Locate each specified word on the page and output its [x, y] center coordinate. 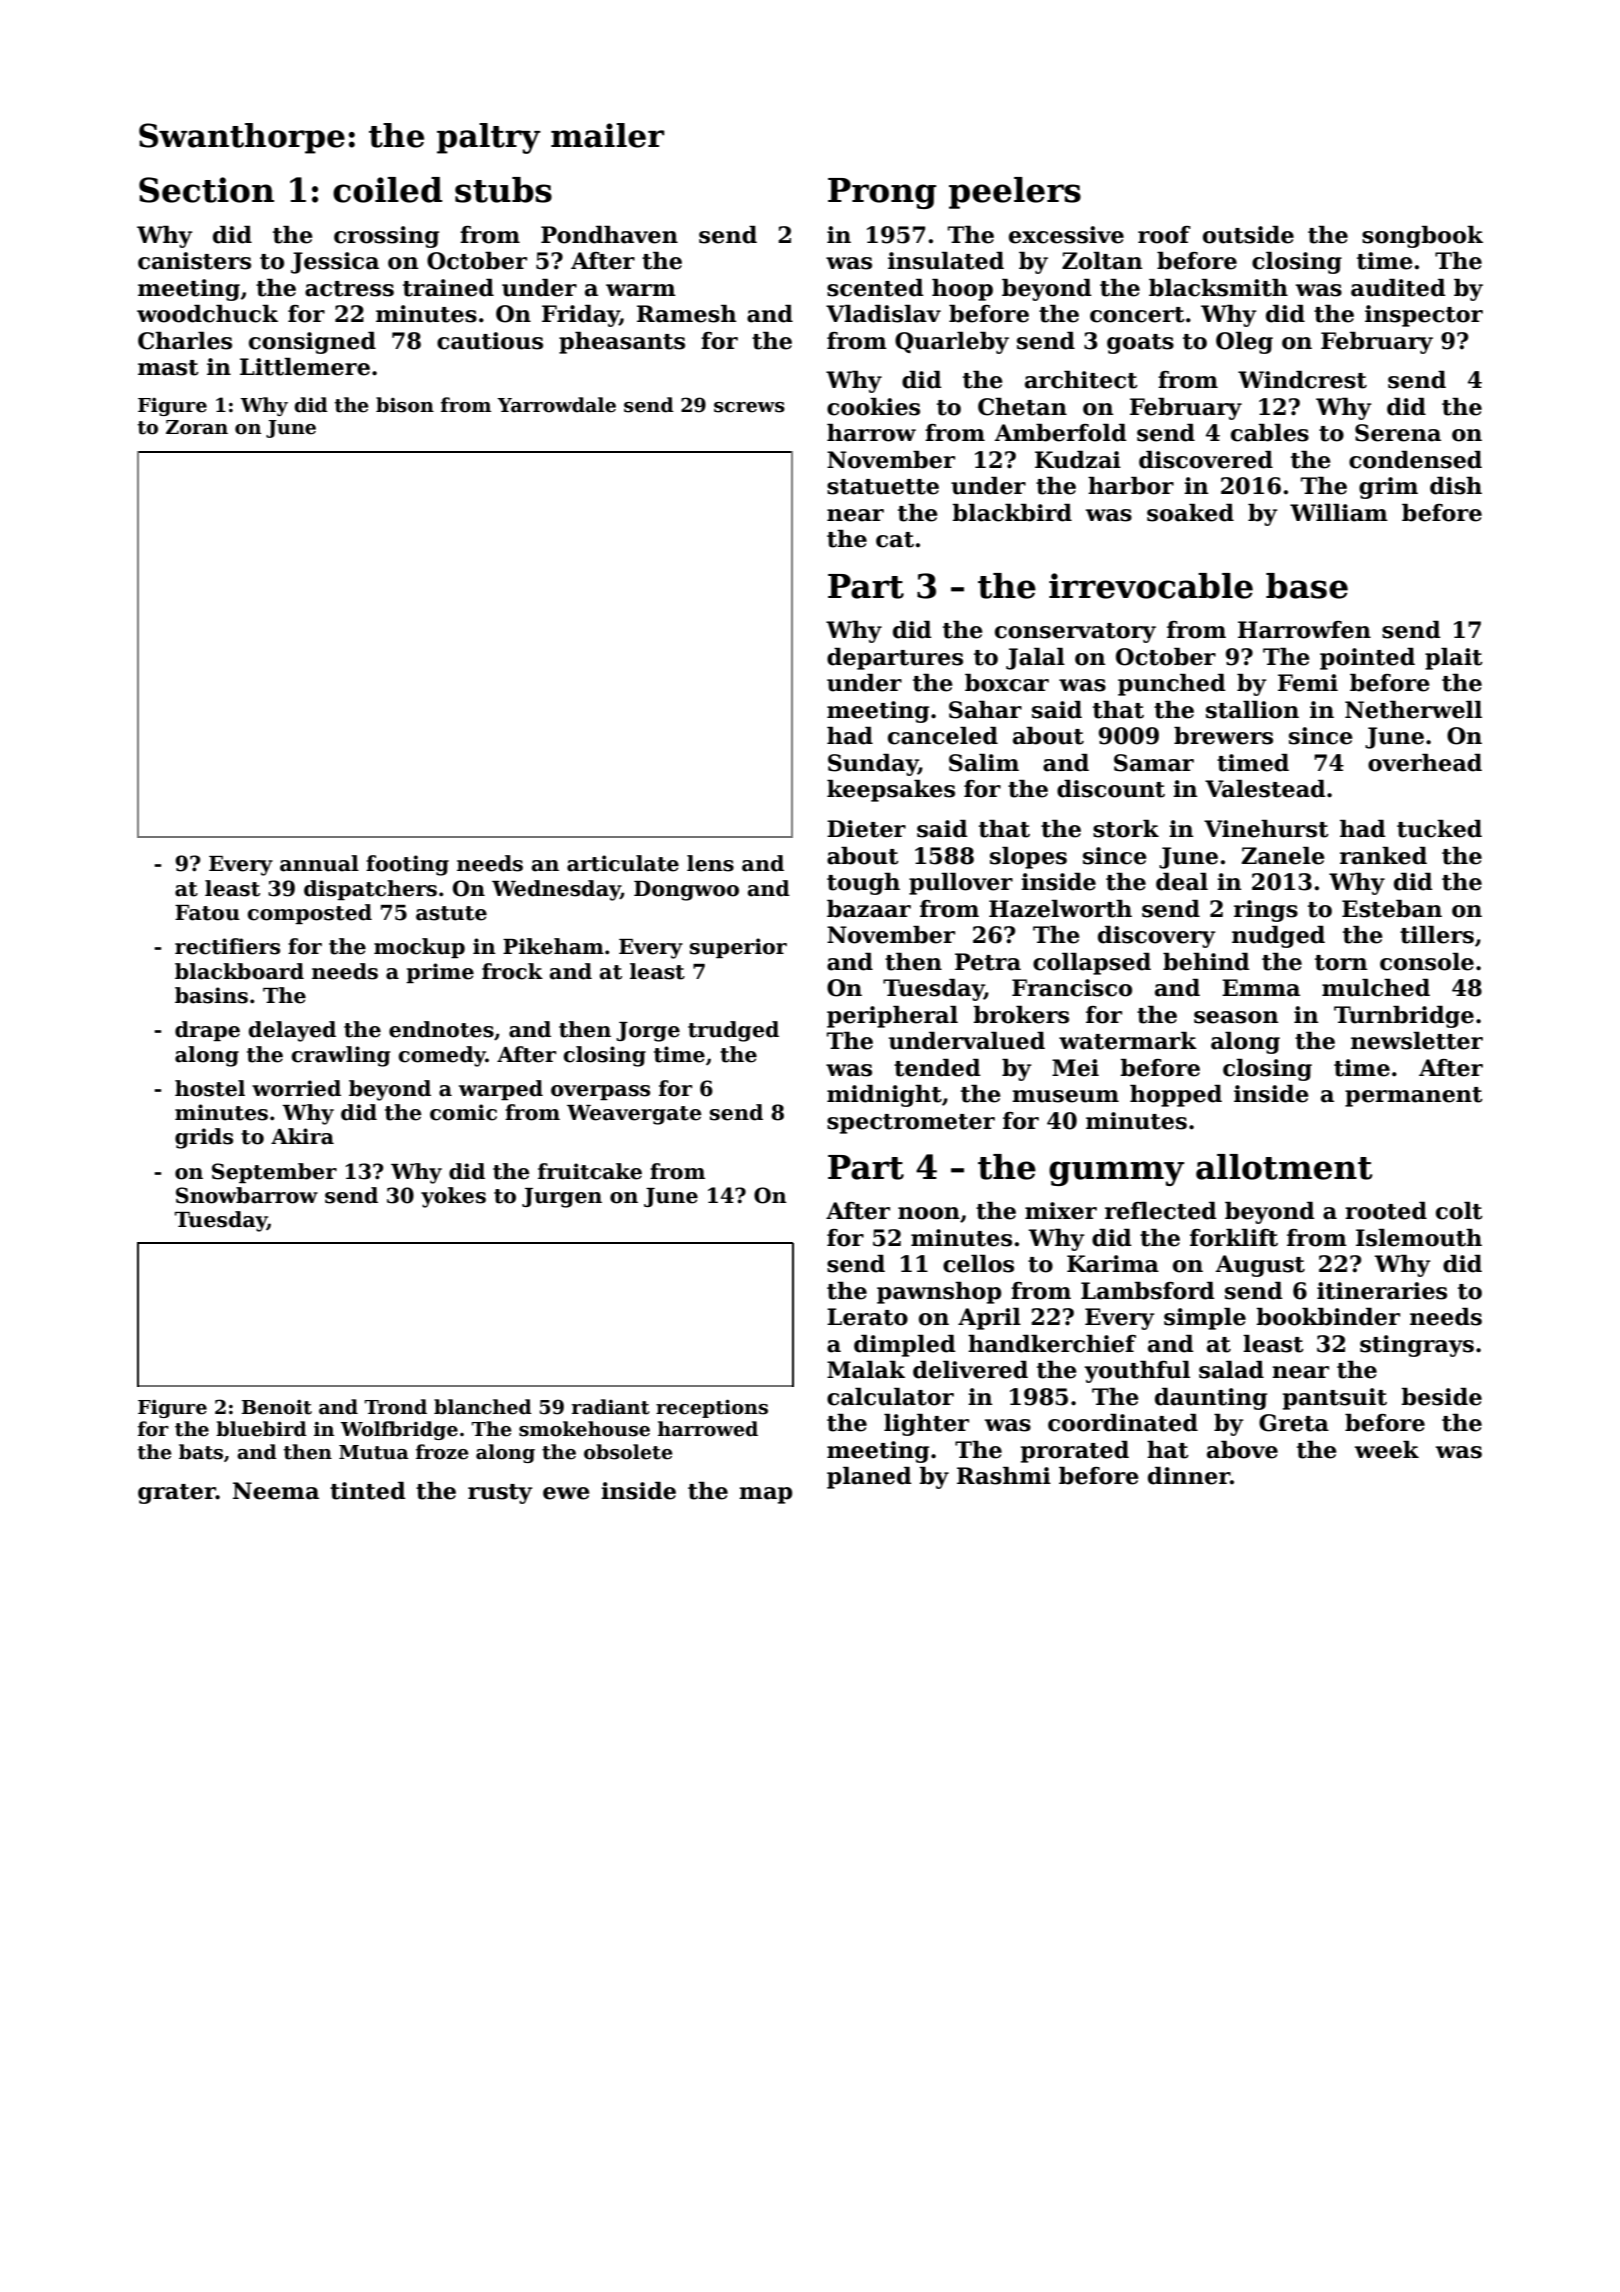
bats [201, 1452]
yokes [453, 1197]
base [1307, 586]
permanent [1414, 1097]
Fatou [207, 913]
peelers [1015, 193]
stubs [503, 190]
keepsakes [891, 791]
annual [319, 863]
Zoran [197, 427]
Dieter [866, 829]
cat [895, 540]
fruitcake [590, 1171]
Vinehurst [1266, 829]
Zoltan [1102, 261]
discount [1111, 789]
